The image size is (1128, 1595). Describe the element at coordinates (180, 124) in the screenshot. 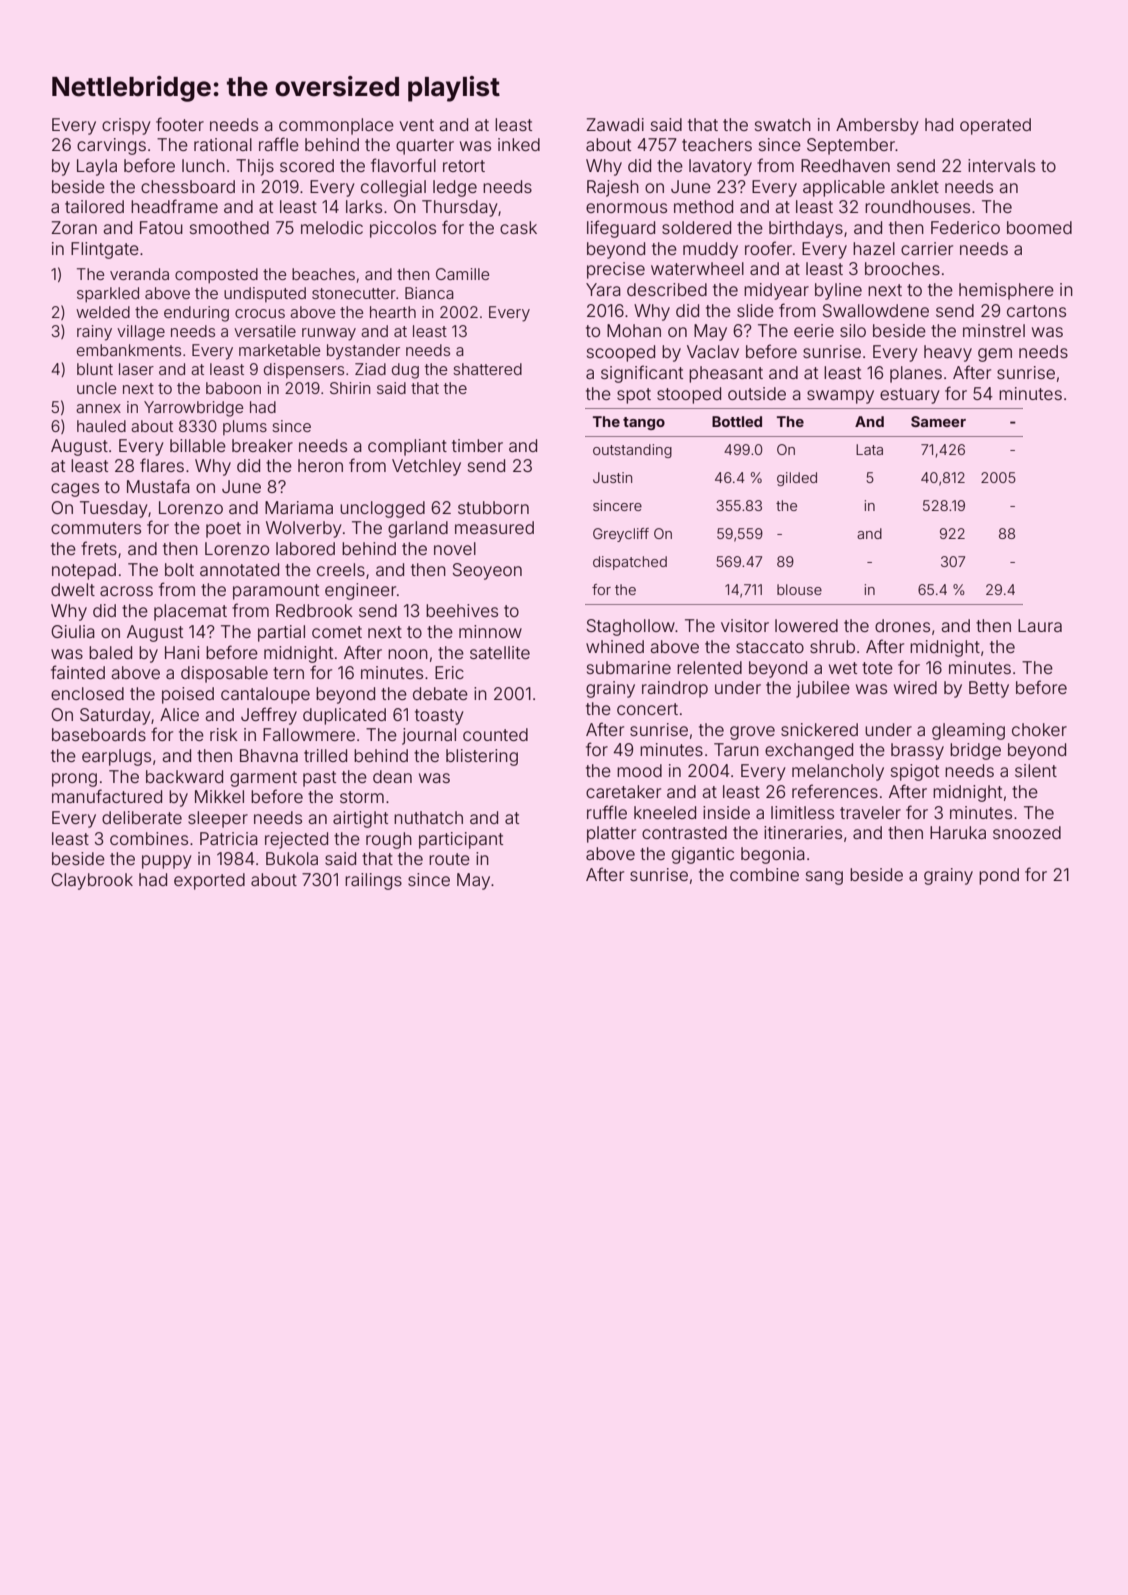

I see `footer` at that location.
